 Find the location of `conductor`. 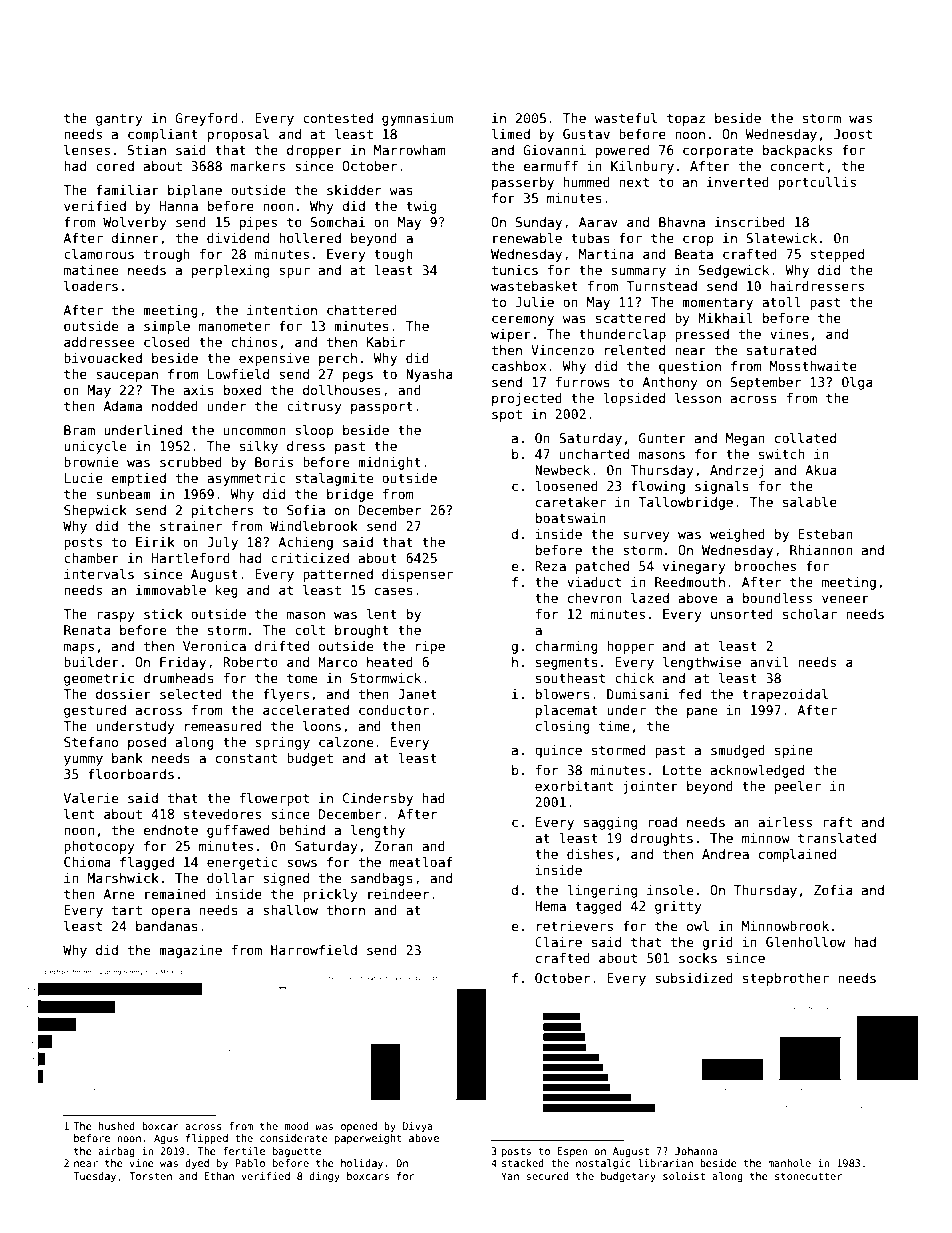

conductor is located at coordinates (394, 710).
